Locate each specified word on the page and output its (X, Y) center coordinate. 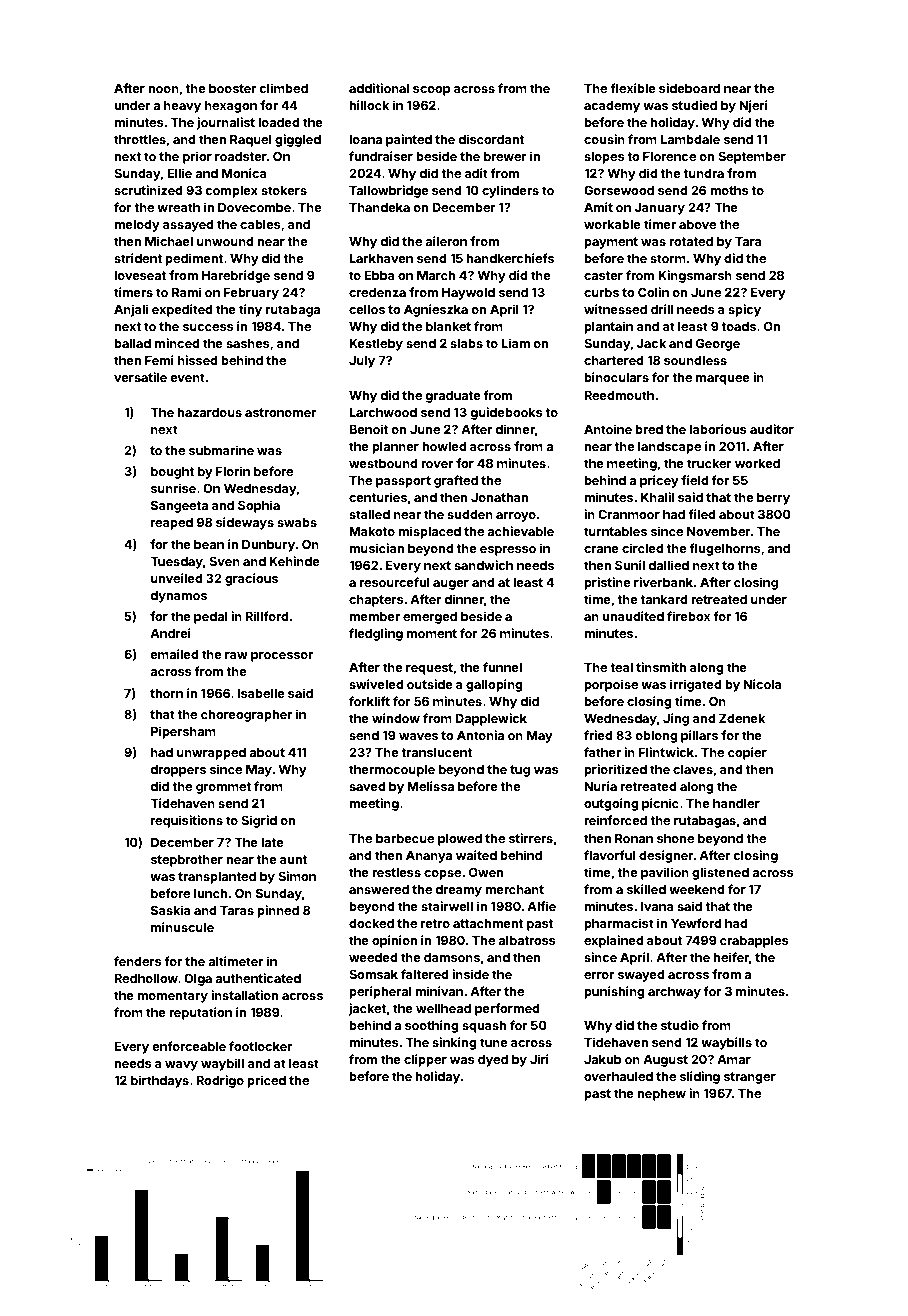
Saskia (171, 910)
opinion (394, 941)
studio (680, 1025)
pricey (659, 481)
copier (747, 753)
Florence (669, 156)
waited (476, 855)
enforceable (189, 1046)
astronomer (281, 412)
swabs (297, 522)
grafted (456, 481)
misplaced (429, 532)
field (694, 480)
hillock (369, 105)
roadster (241, 156)
